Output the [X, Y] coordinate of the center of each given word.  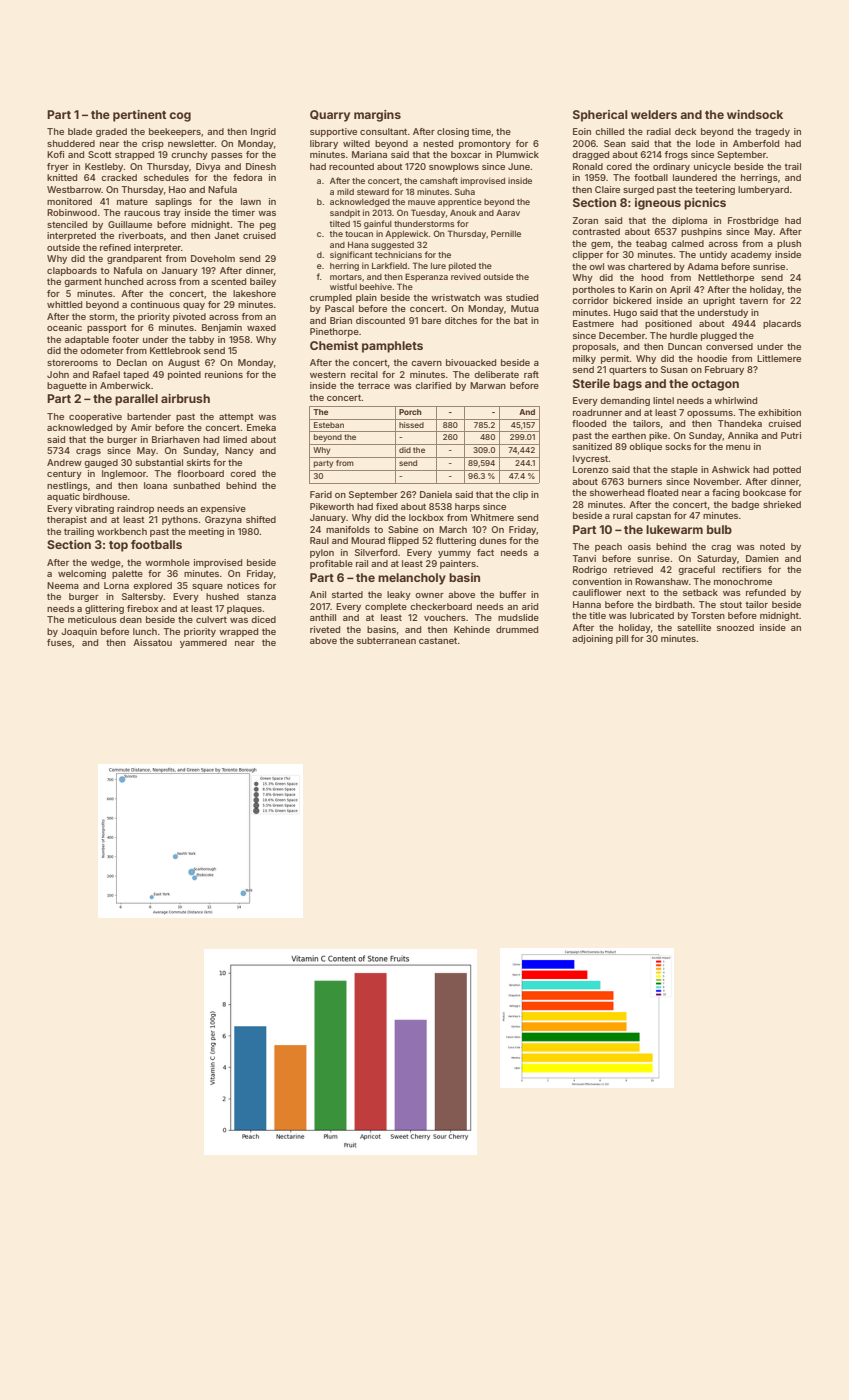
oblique [645, 447]
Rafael [106, 374]
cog [180, 117]
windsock [755, 114]
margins [377, 116]
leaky [399, 595]
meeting [206, 532]
